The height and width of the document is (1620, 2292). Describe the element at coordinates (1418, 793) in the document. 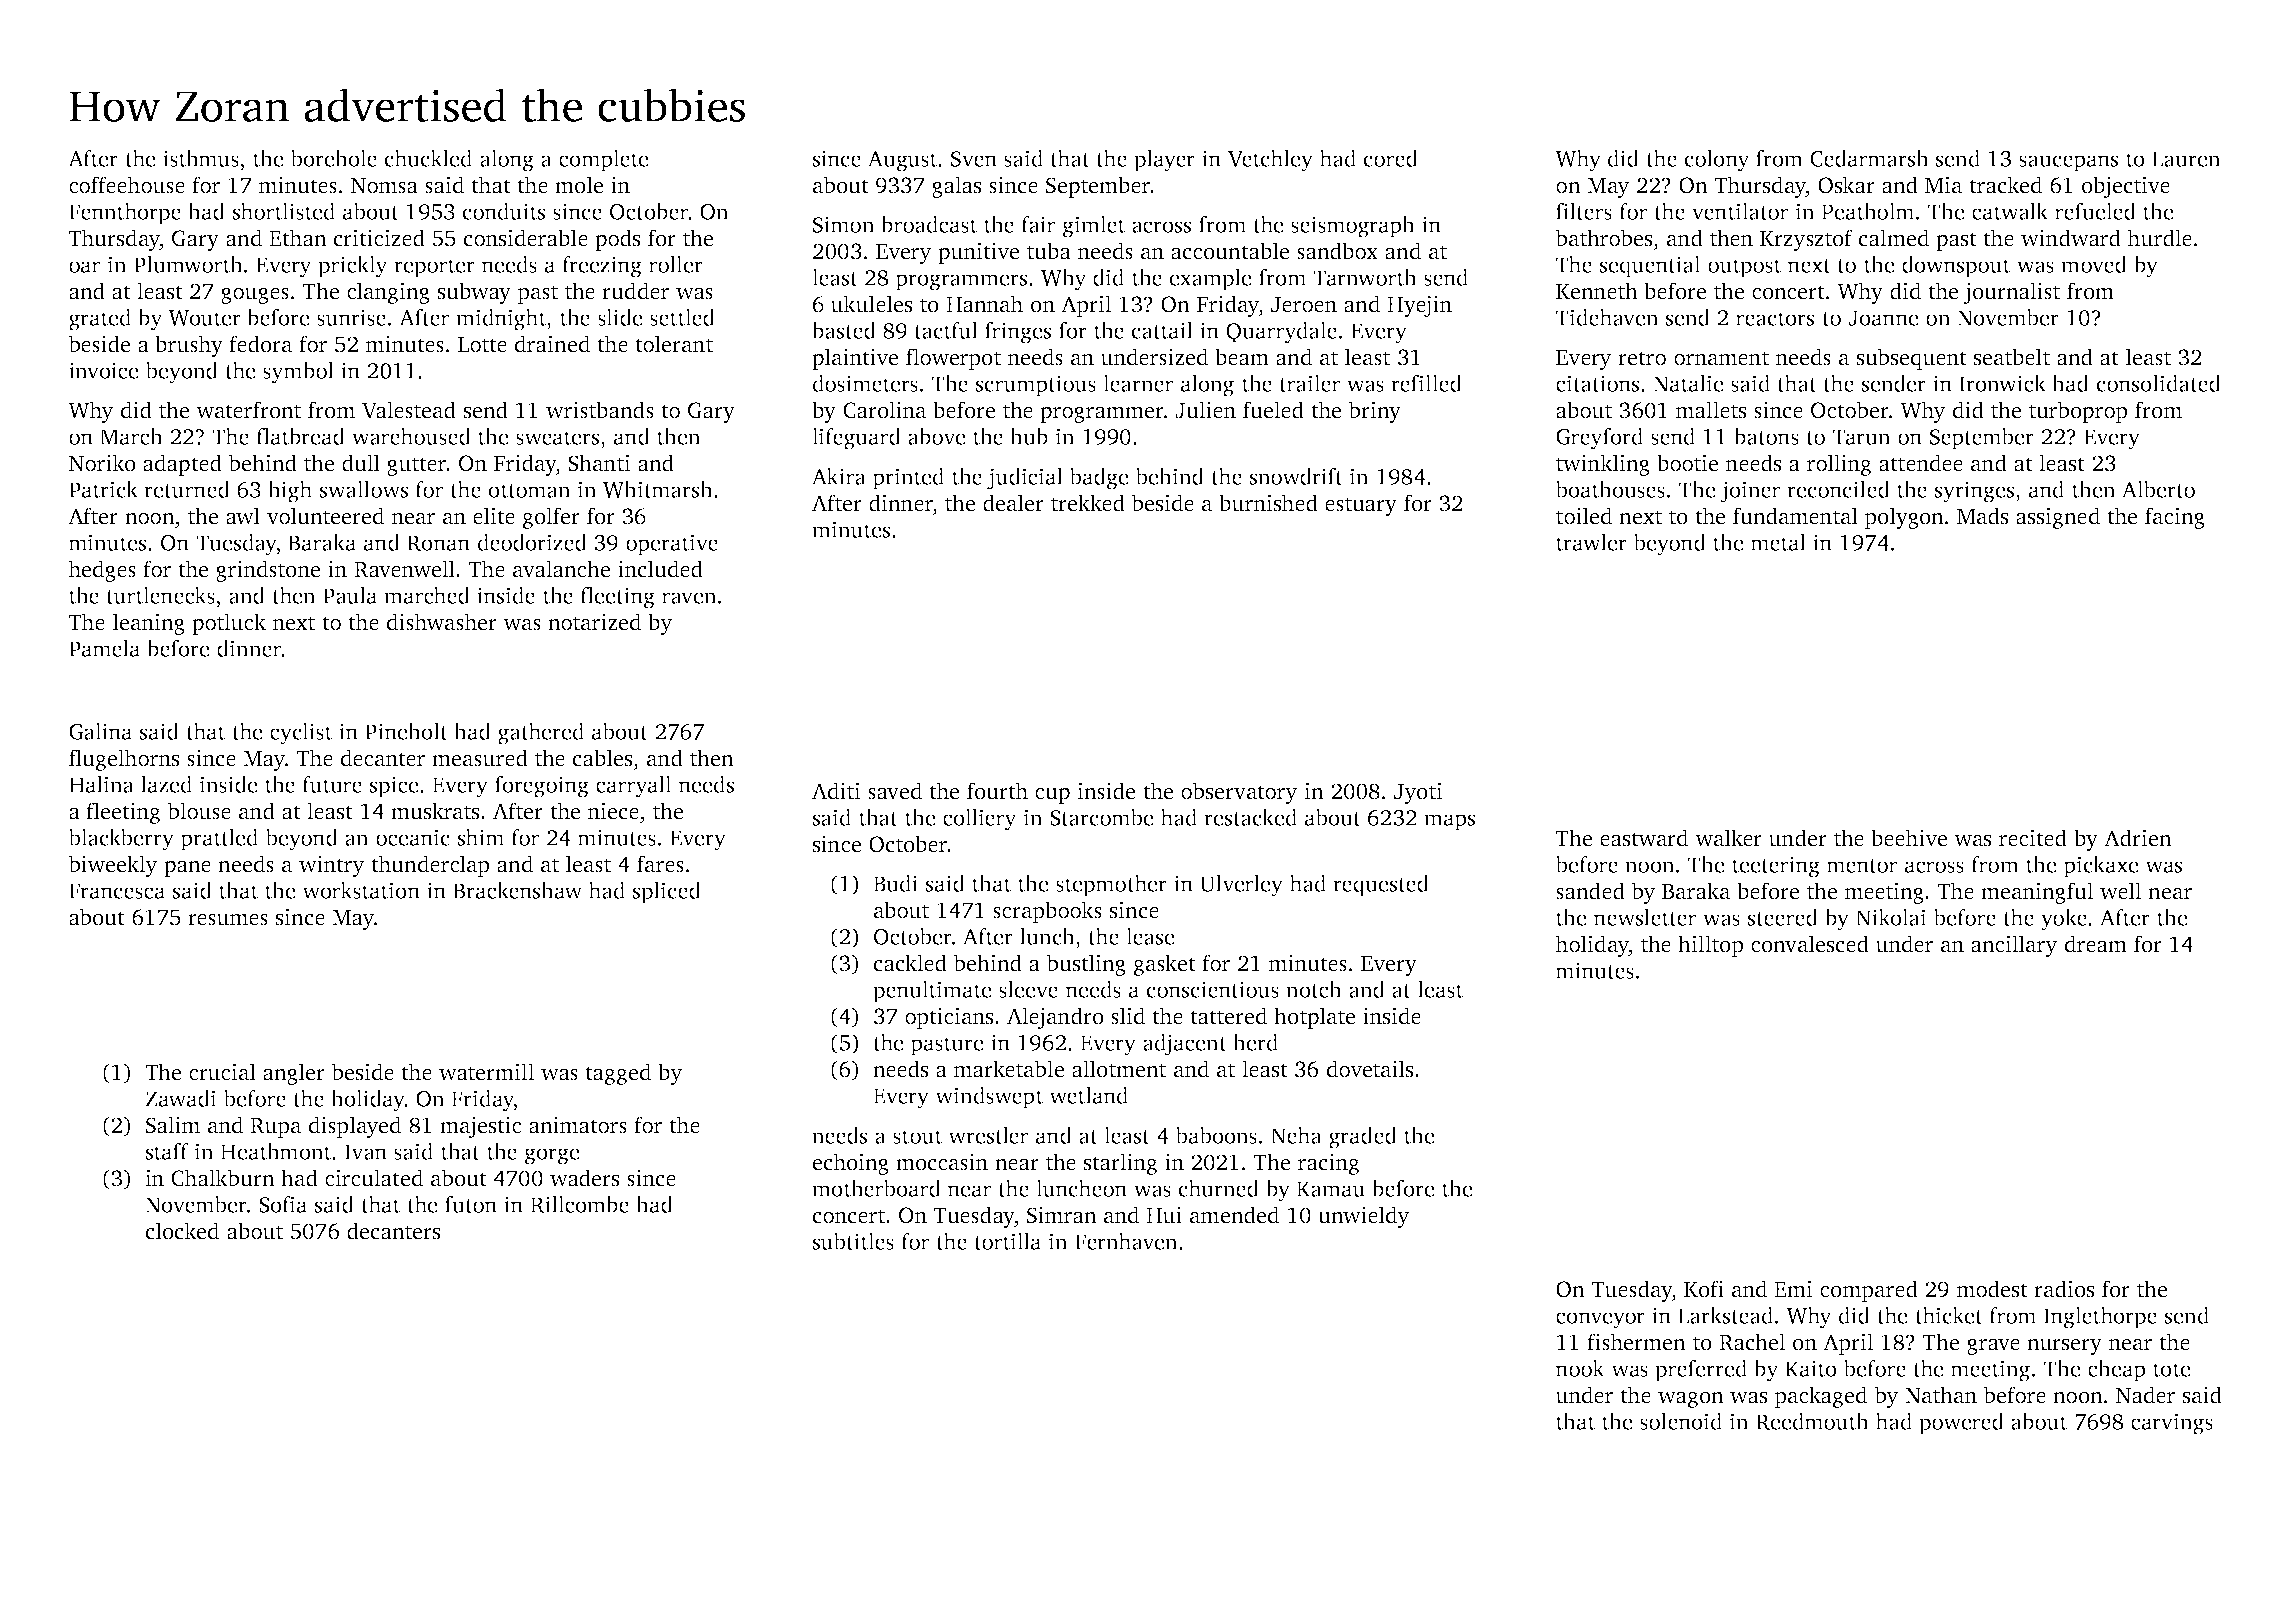

I see `Jyoti` at that location.
